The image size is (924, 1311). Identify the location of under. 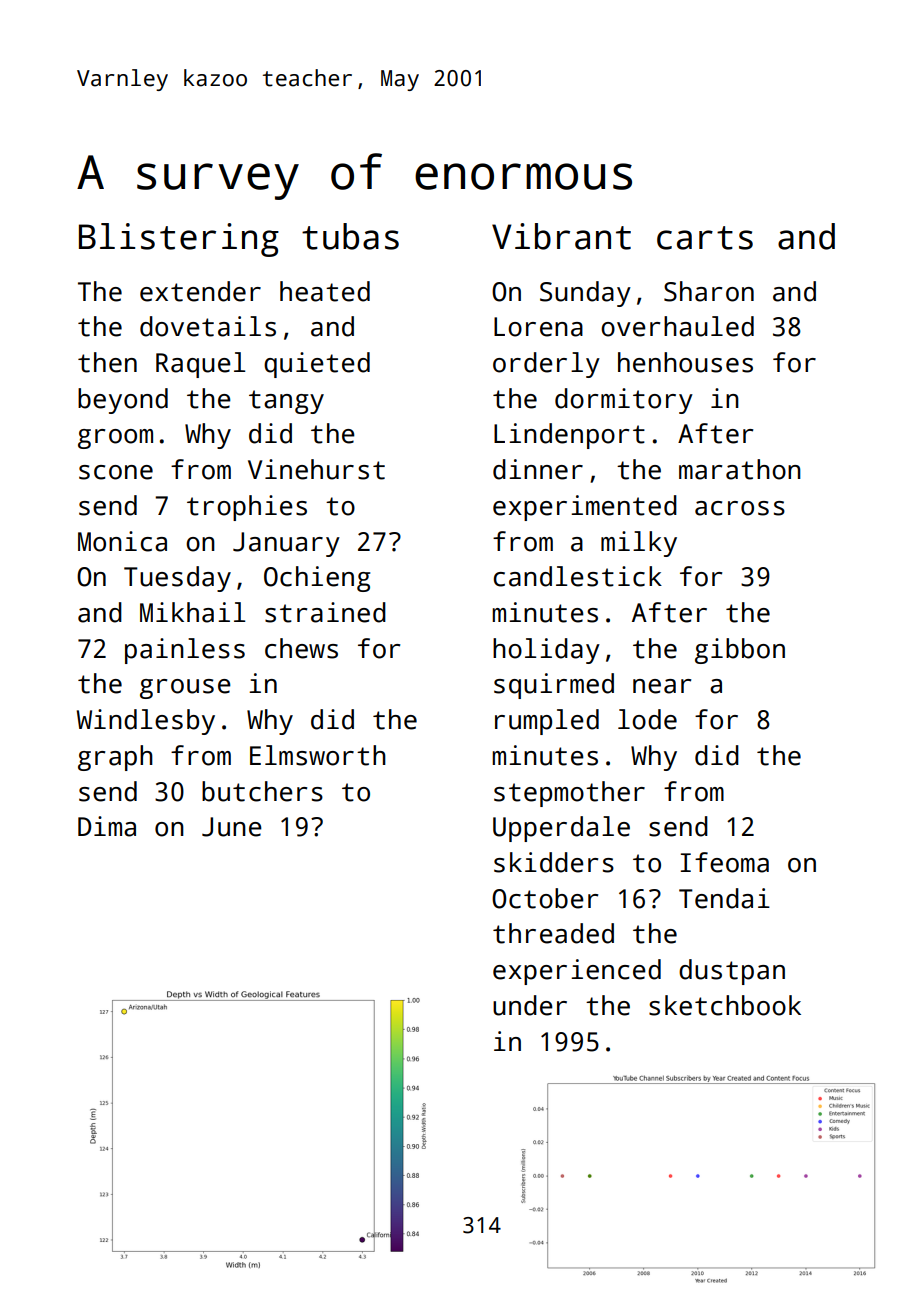
(530, 1005).
